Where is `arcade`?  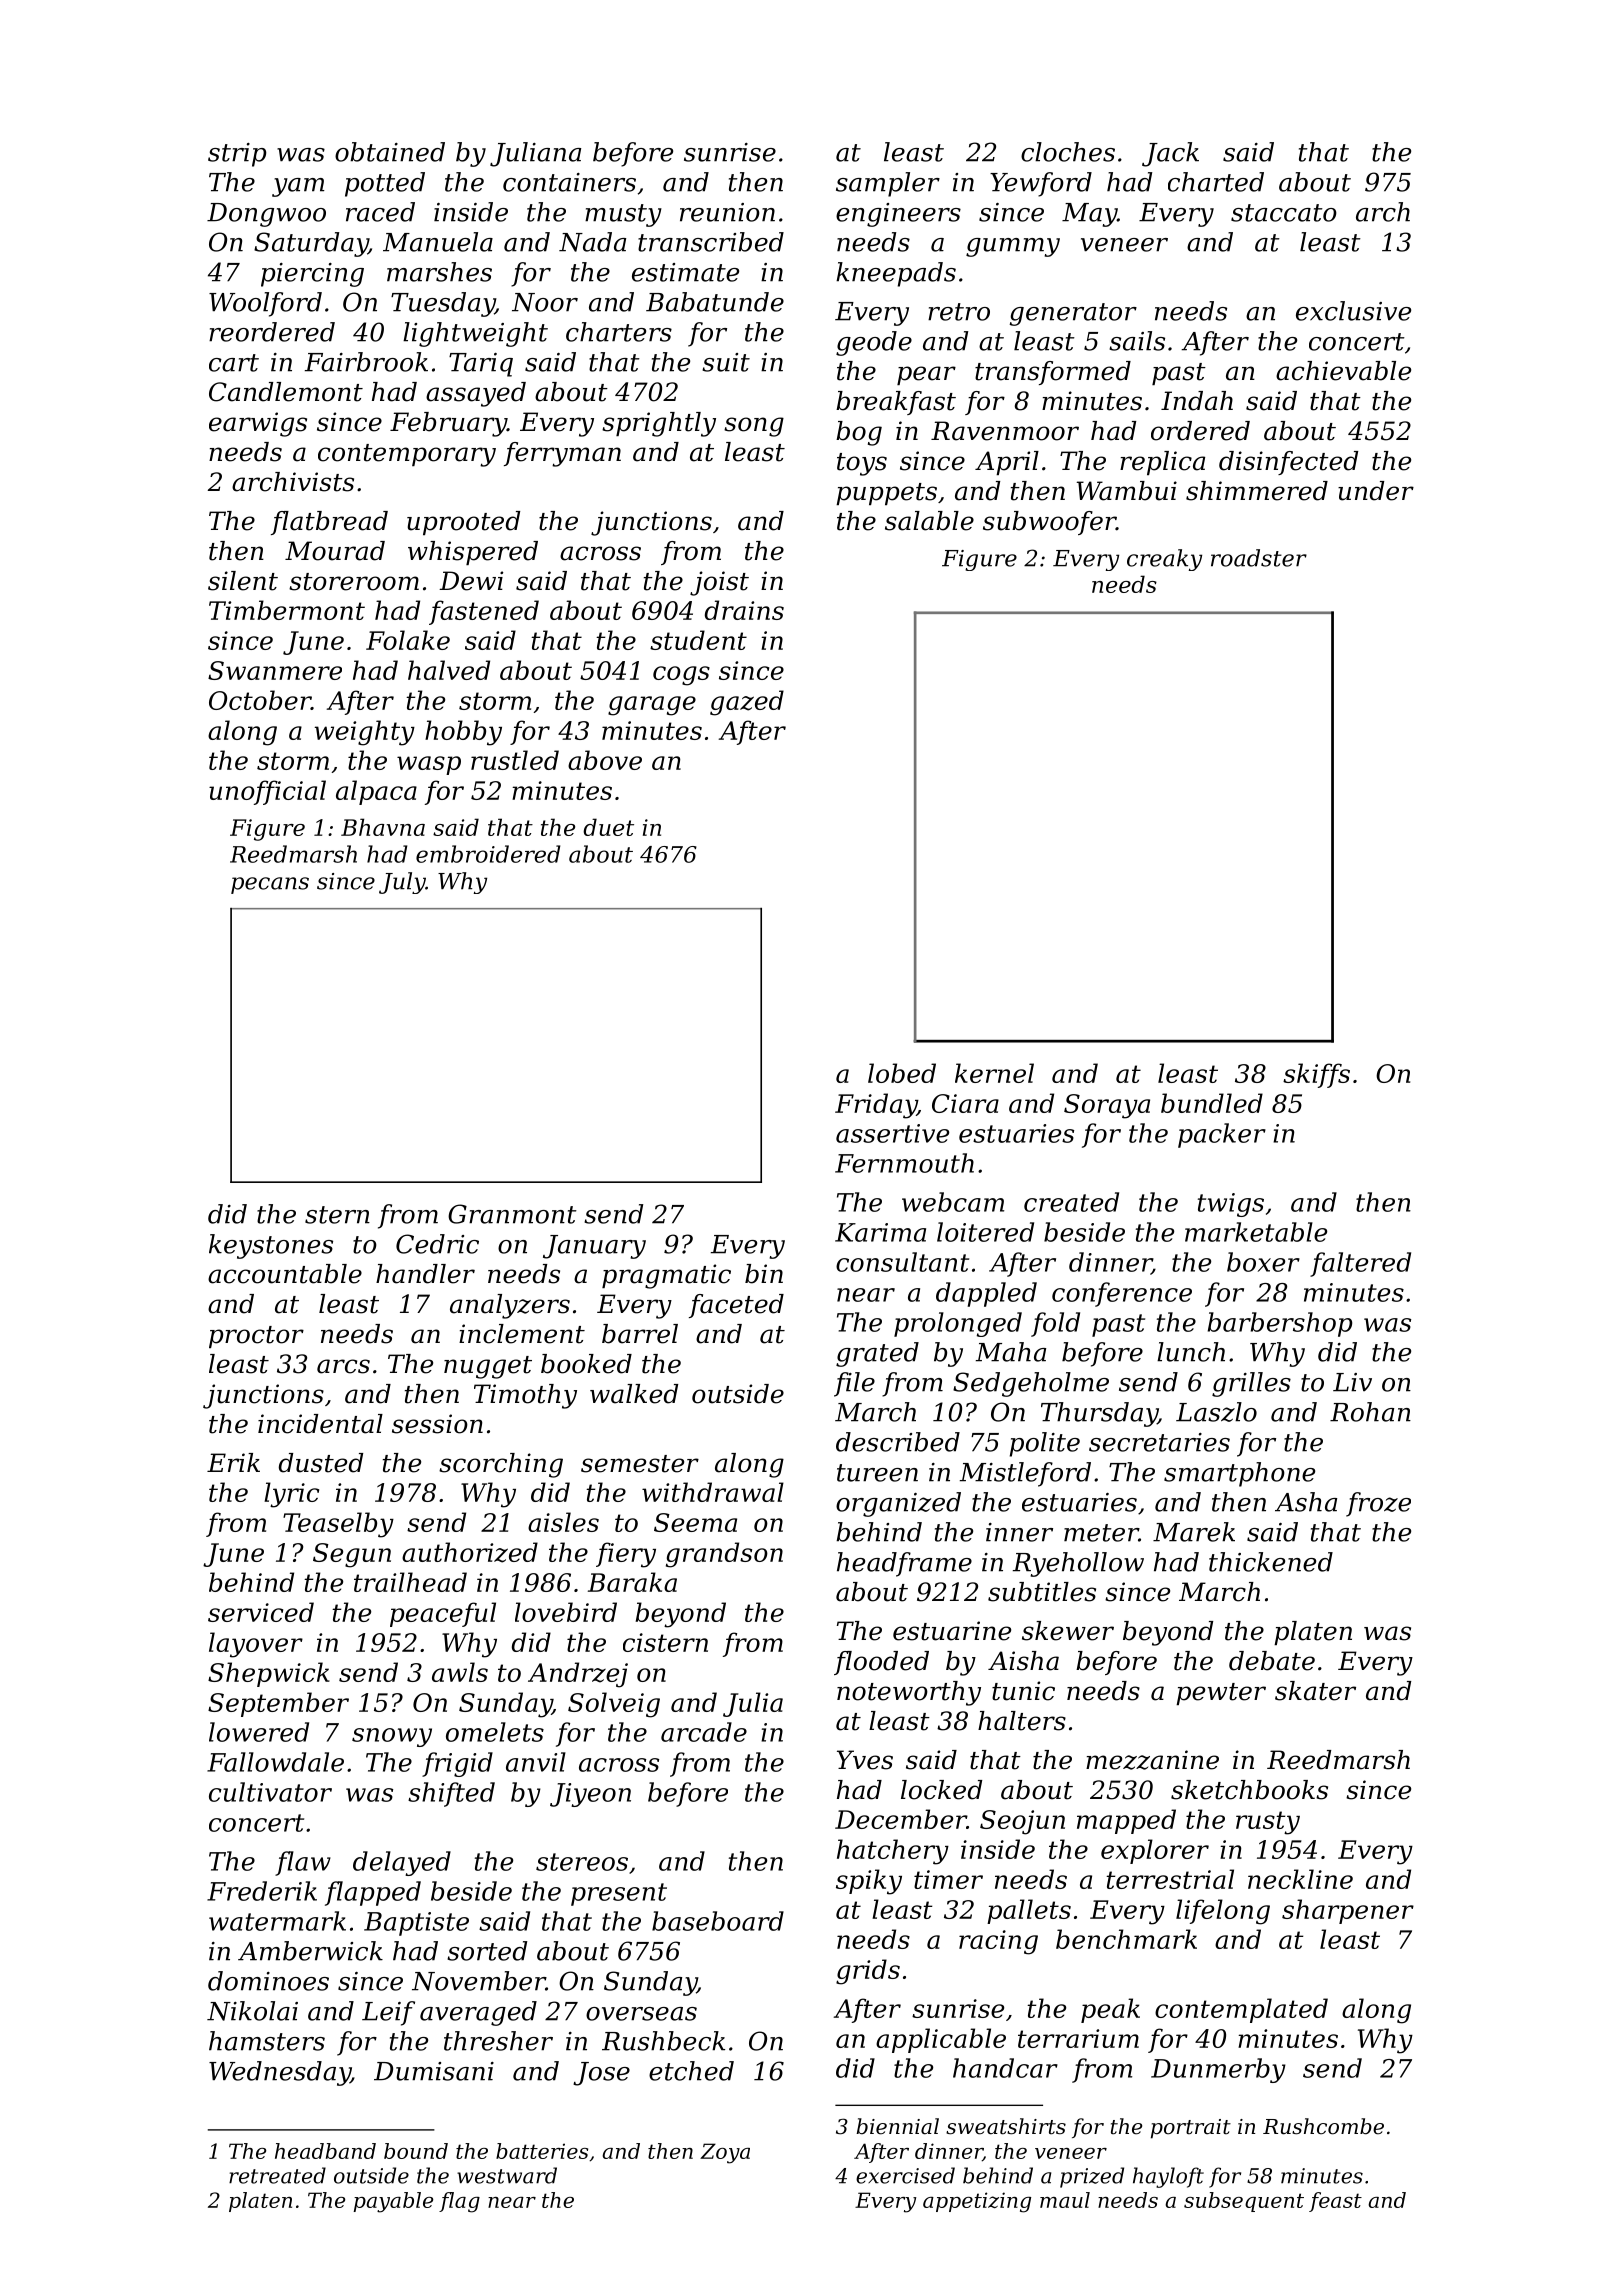 arcade is located at coordinates (704, 1732).
